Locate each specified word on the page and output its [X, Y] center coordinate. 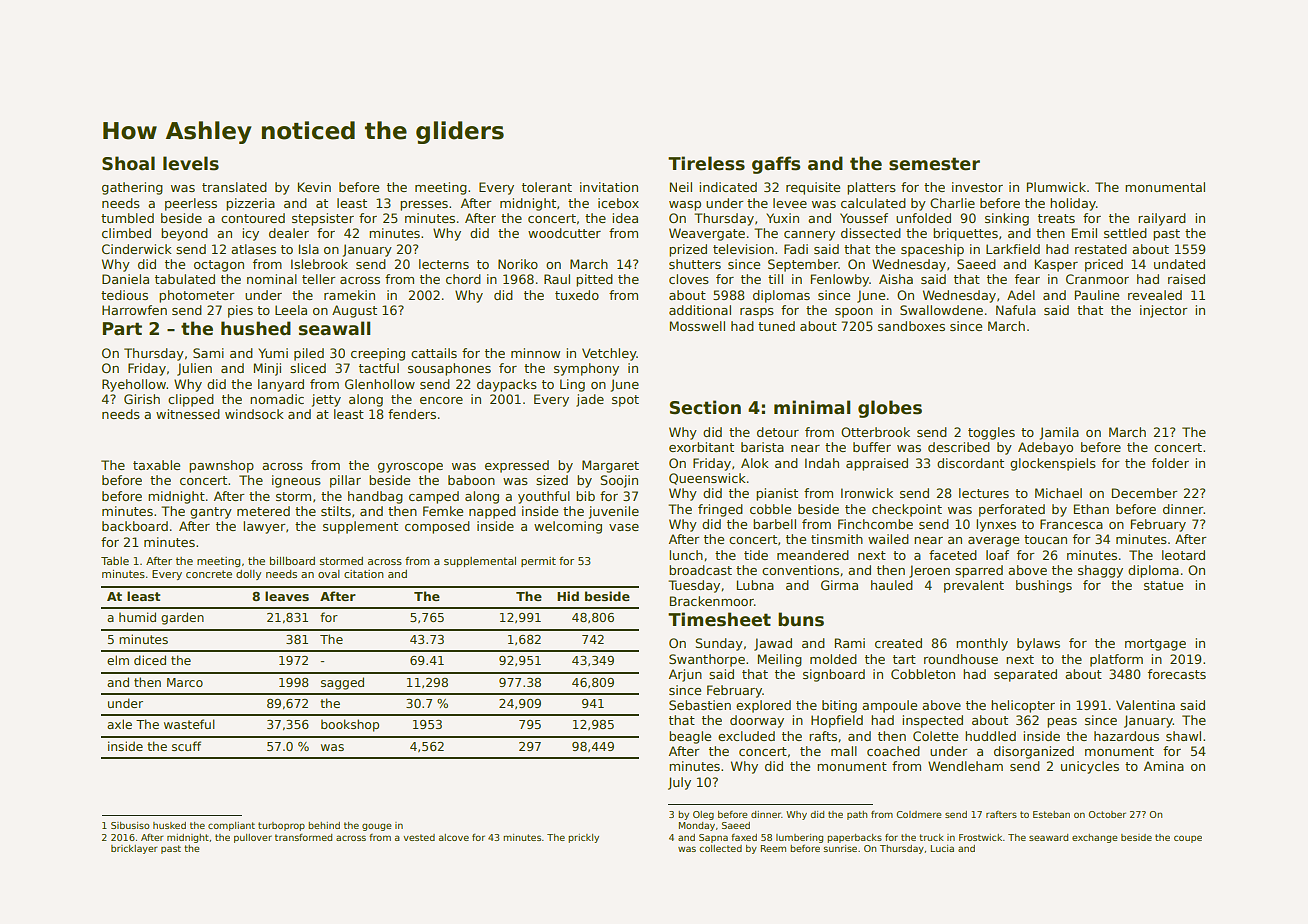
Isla [309, 249]
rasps [757, 313]
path [857, 815]
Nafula [1016, 310]
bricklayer [134, 849]
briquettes [965, 234]
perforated [1012, 510]
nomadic [277, 399]
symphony [586, 369]
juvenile [614, 512]
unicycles [1090, 767]
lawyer [264, 527]
